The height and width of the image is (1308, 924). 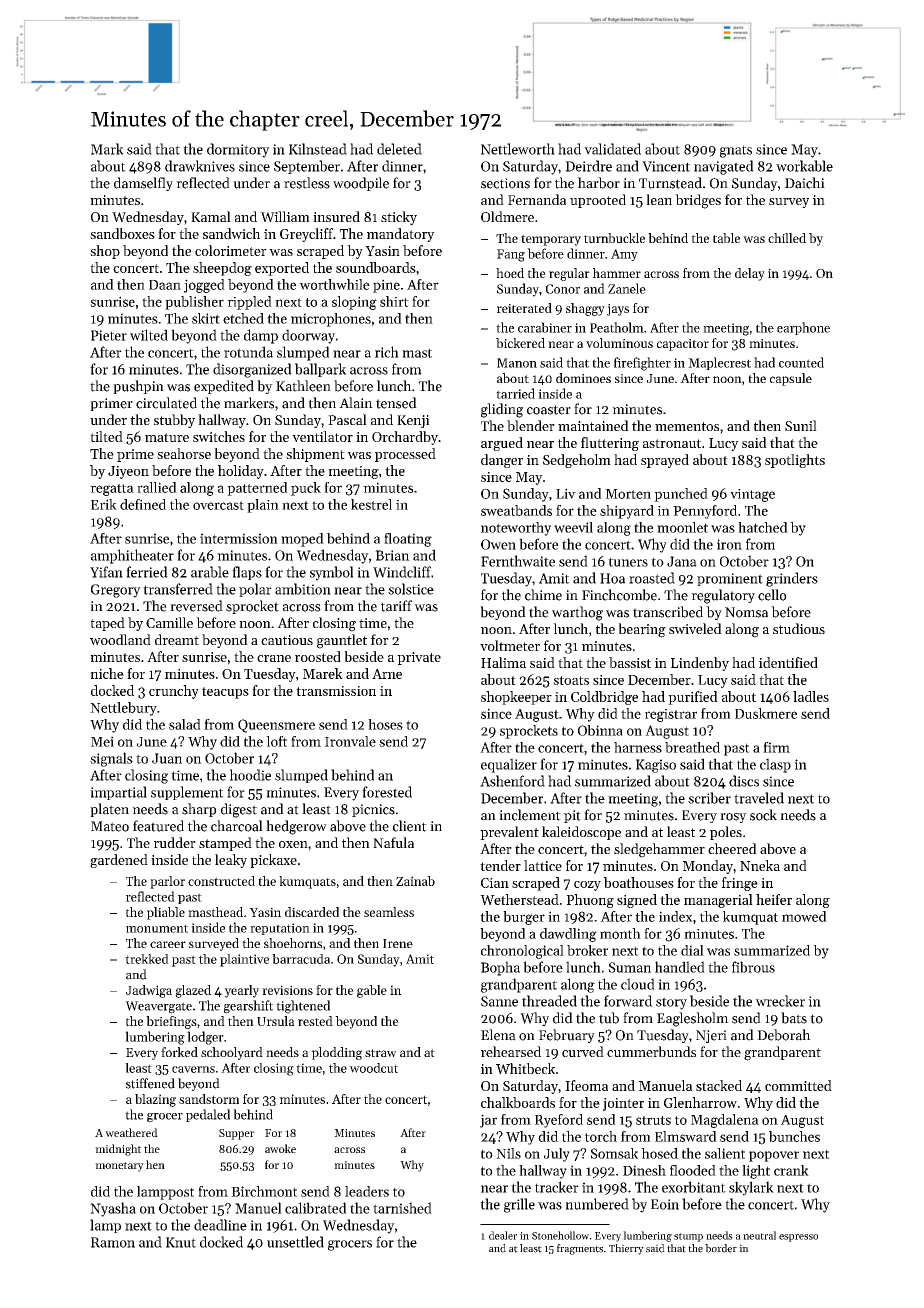 What do you see at coordinates (113, 1242) in the image?
I see `Ramon` at bounding box center [113, 1242].
